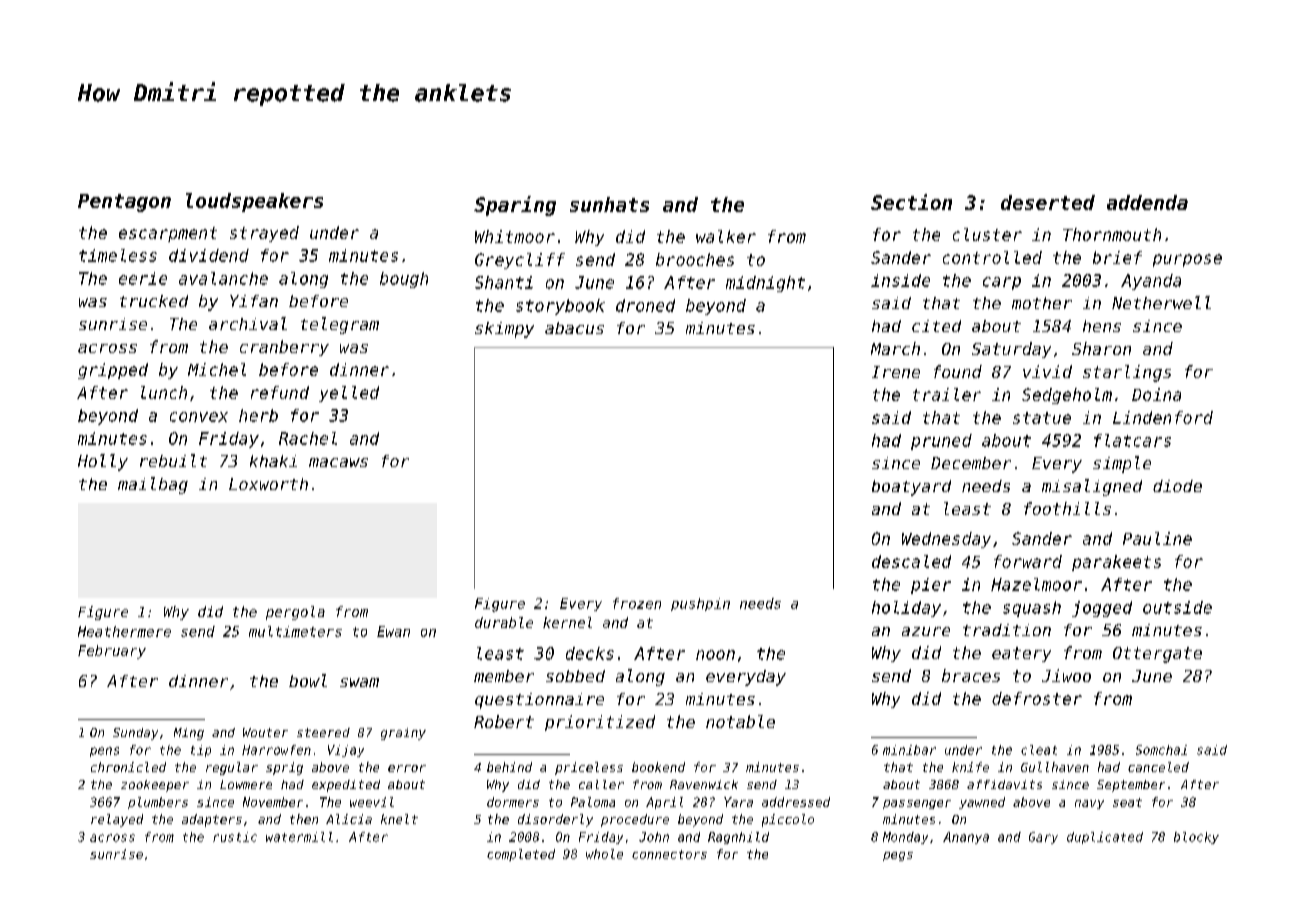  Describe the element at coordinates (911, 488) in the screenshot. I see `boatyard` at that location.
